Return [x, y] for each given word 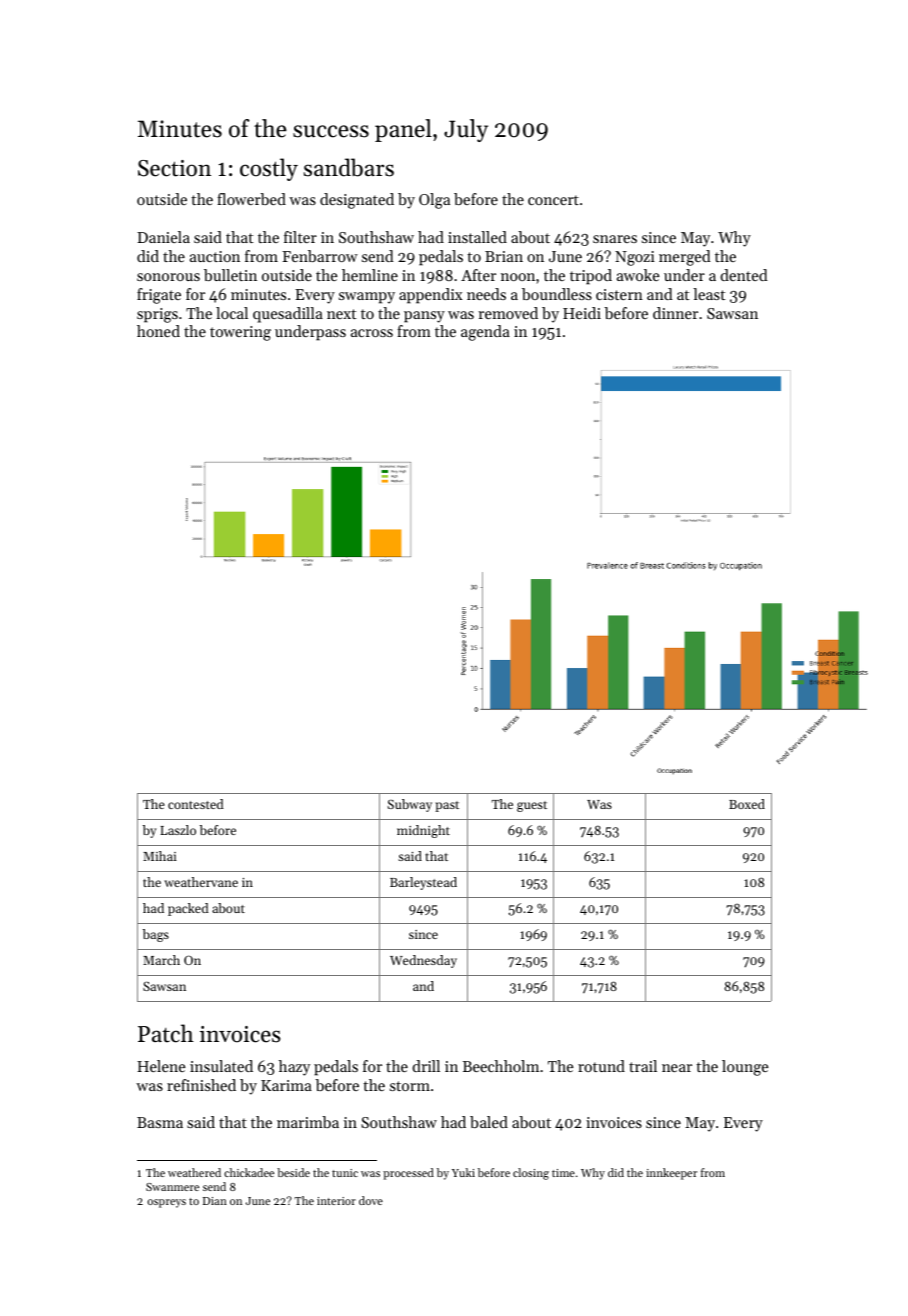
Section [174, 168]
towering [240, 333]
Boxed [747, 804]
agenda [485, 333]
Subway [410, 805]
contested [196, 804]
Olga [434, 201]
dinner [675, 313]
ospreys [166, 1203]
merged [685, 258]
